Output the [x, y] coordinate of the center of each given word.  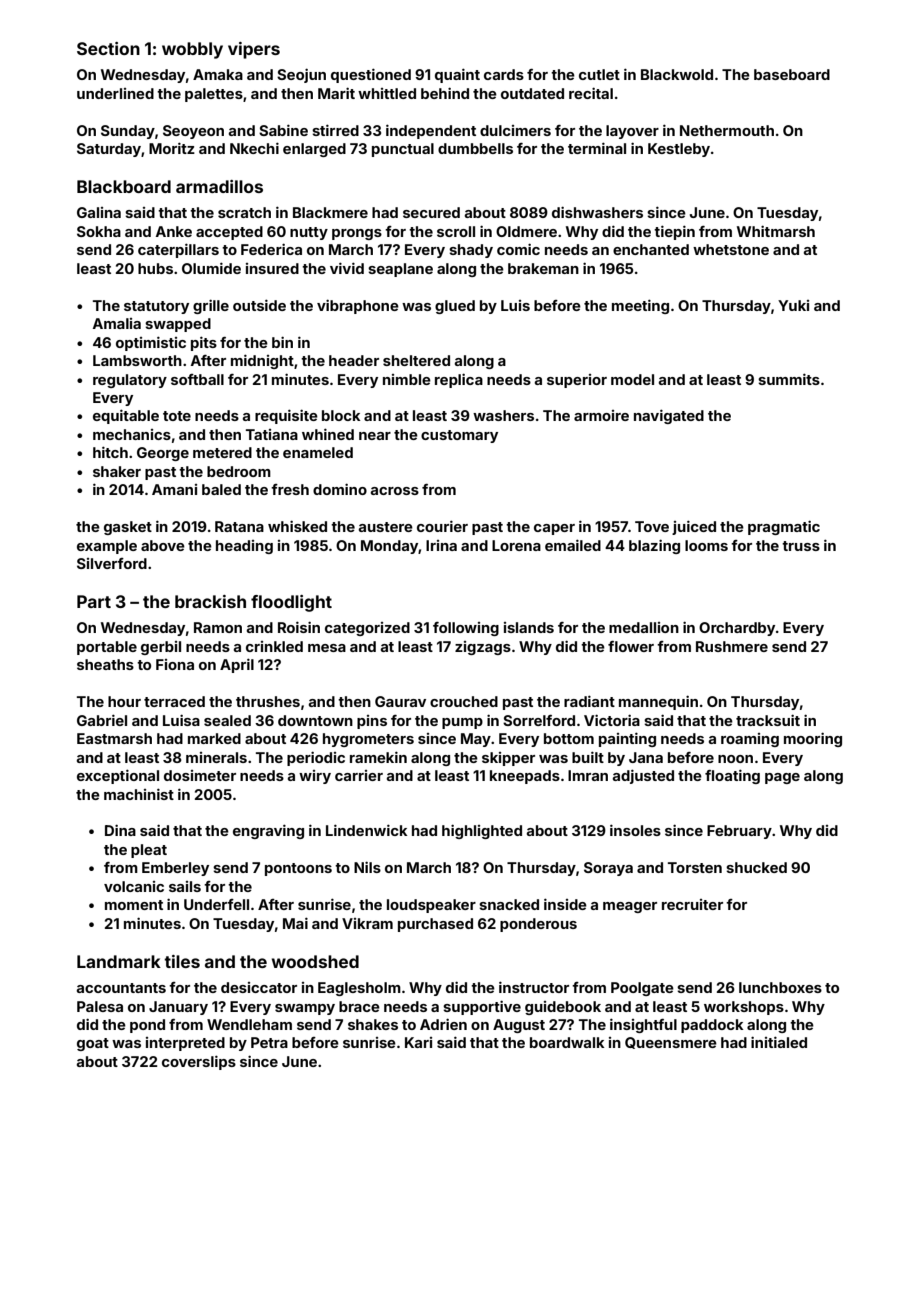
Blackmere [330, 212]
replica [459, 380]
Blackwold [677, 74]
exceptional [118, 776]
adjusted [643, 776]
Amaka [218, 74]
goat [93, 1044]
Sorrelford [539, 720]
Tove [652, 526]
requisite [286, 416]
